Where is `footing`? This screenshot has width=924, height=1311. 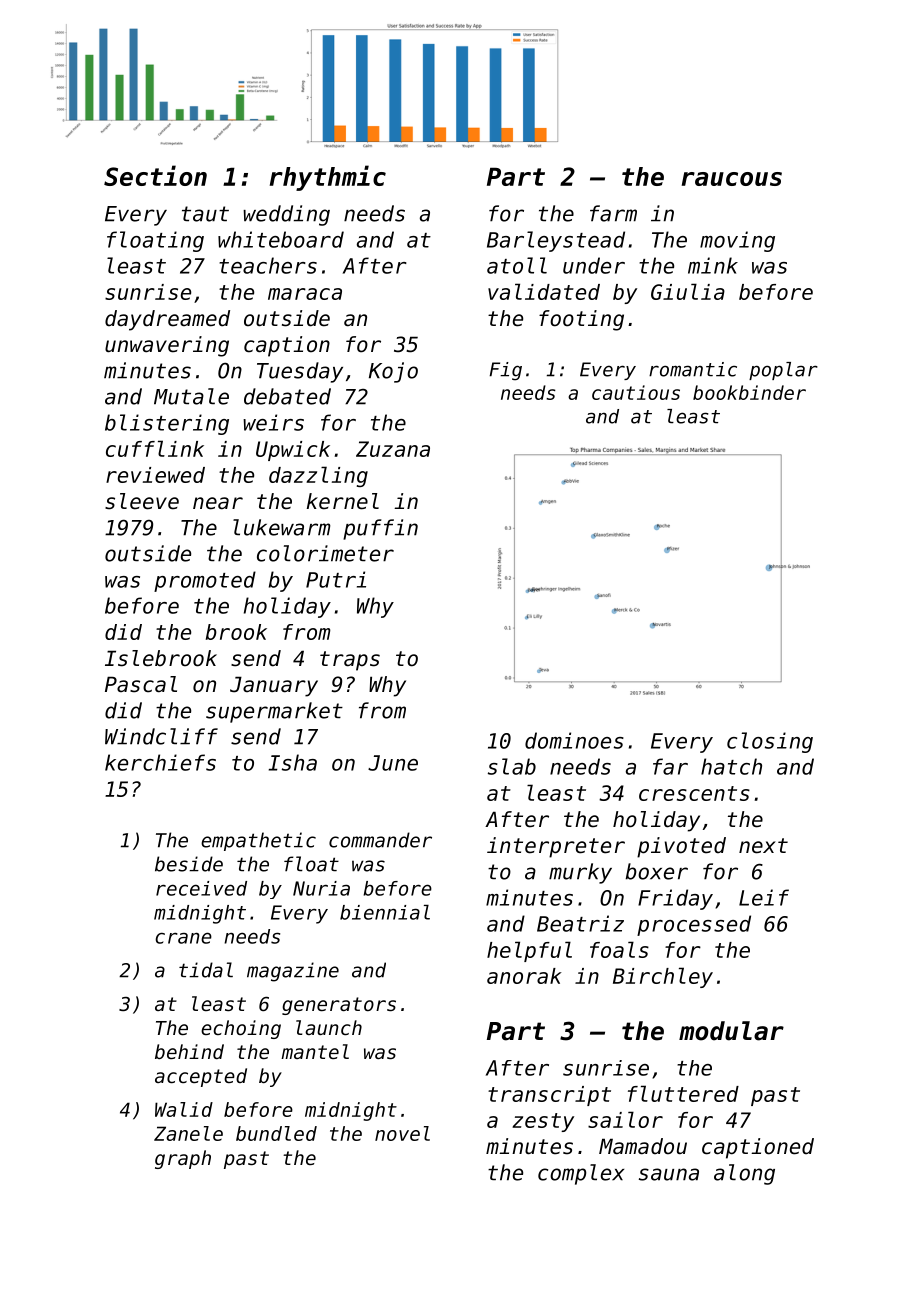
footing is located at coordinates (581, 320).
